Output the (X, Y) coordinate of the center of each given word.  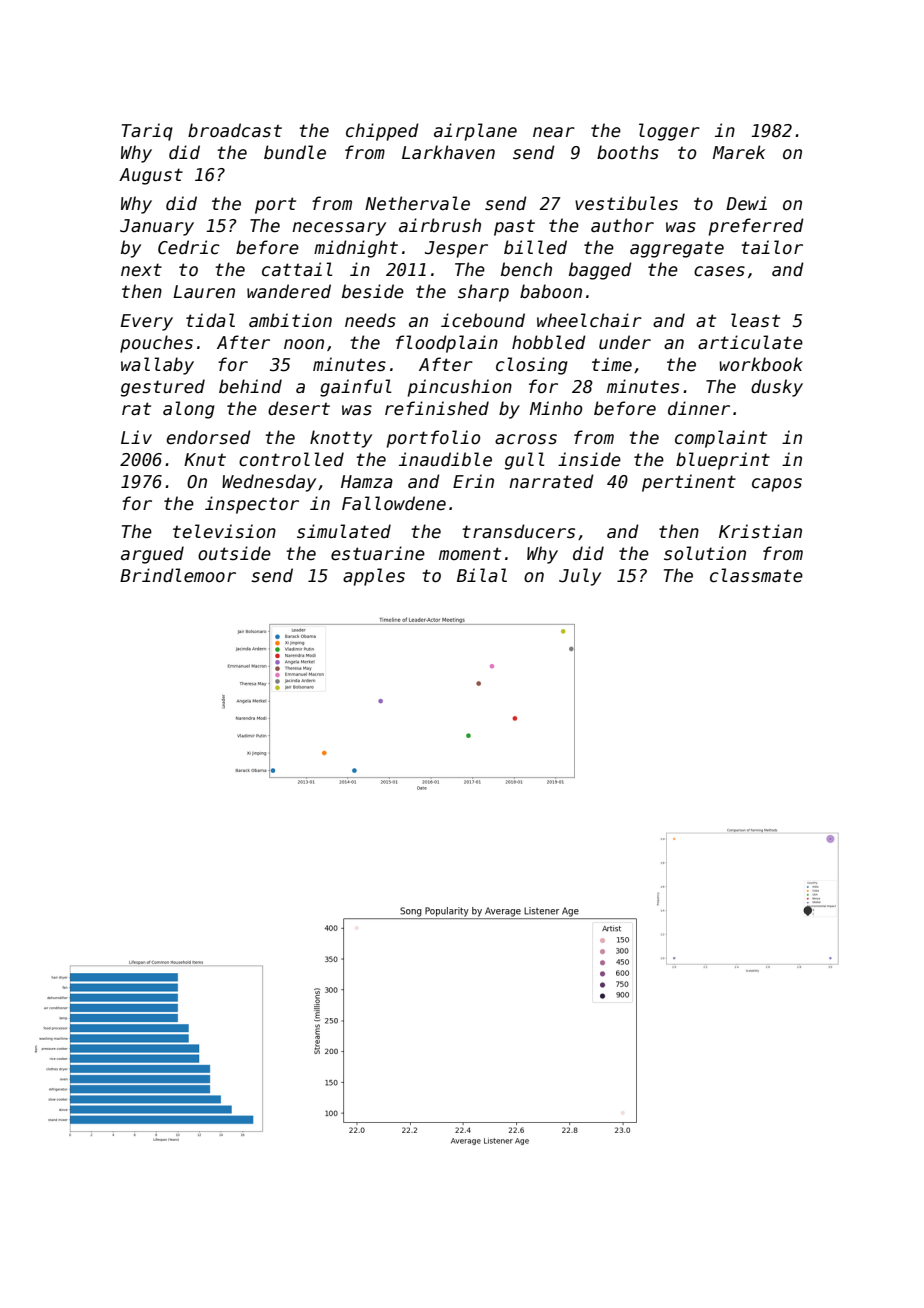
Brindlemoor (178, 575)
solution (705, 553)
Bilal (482, 575)
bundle (295, 152)
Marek (739, 152)
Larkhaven (448, 152)
